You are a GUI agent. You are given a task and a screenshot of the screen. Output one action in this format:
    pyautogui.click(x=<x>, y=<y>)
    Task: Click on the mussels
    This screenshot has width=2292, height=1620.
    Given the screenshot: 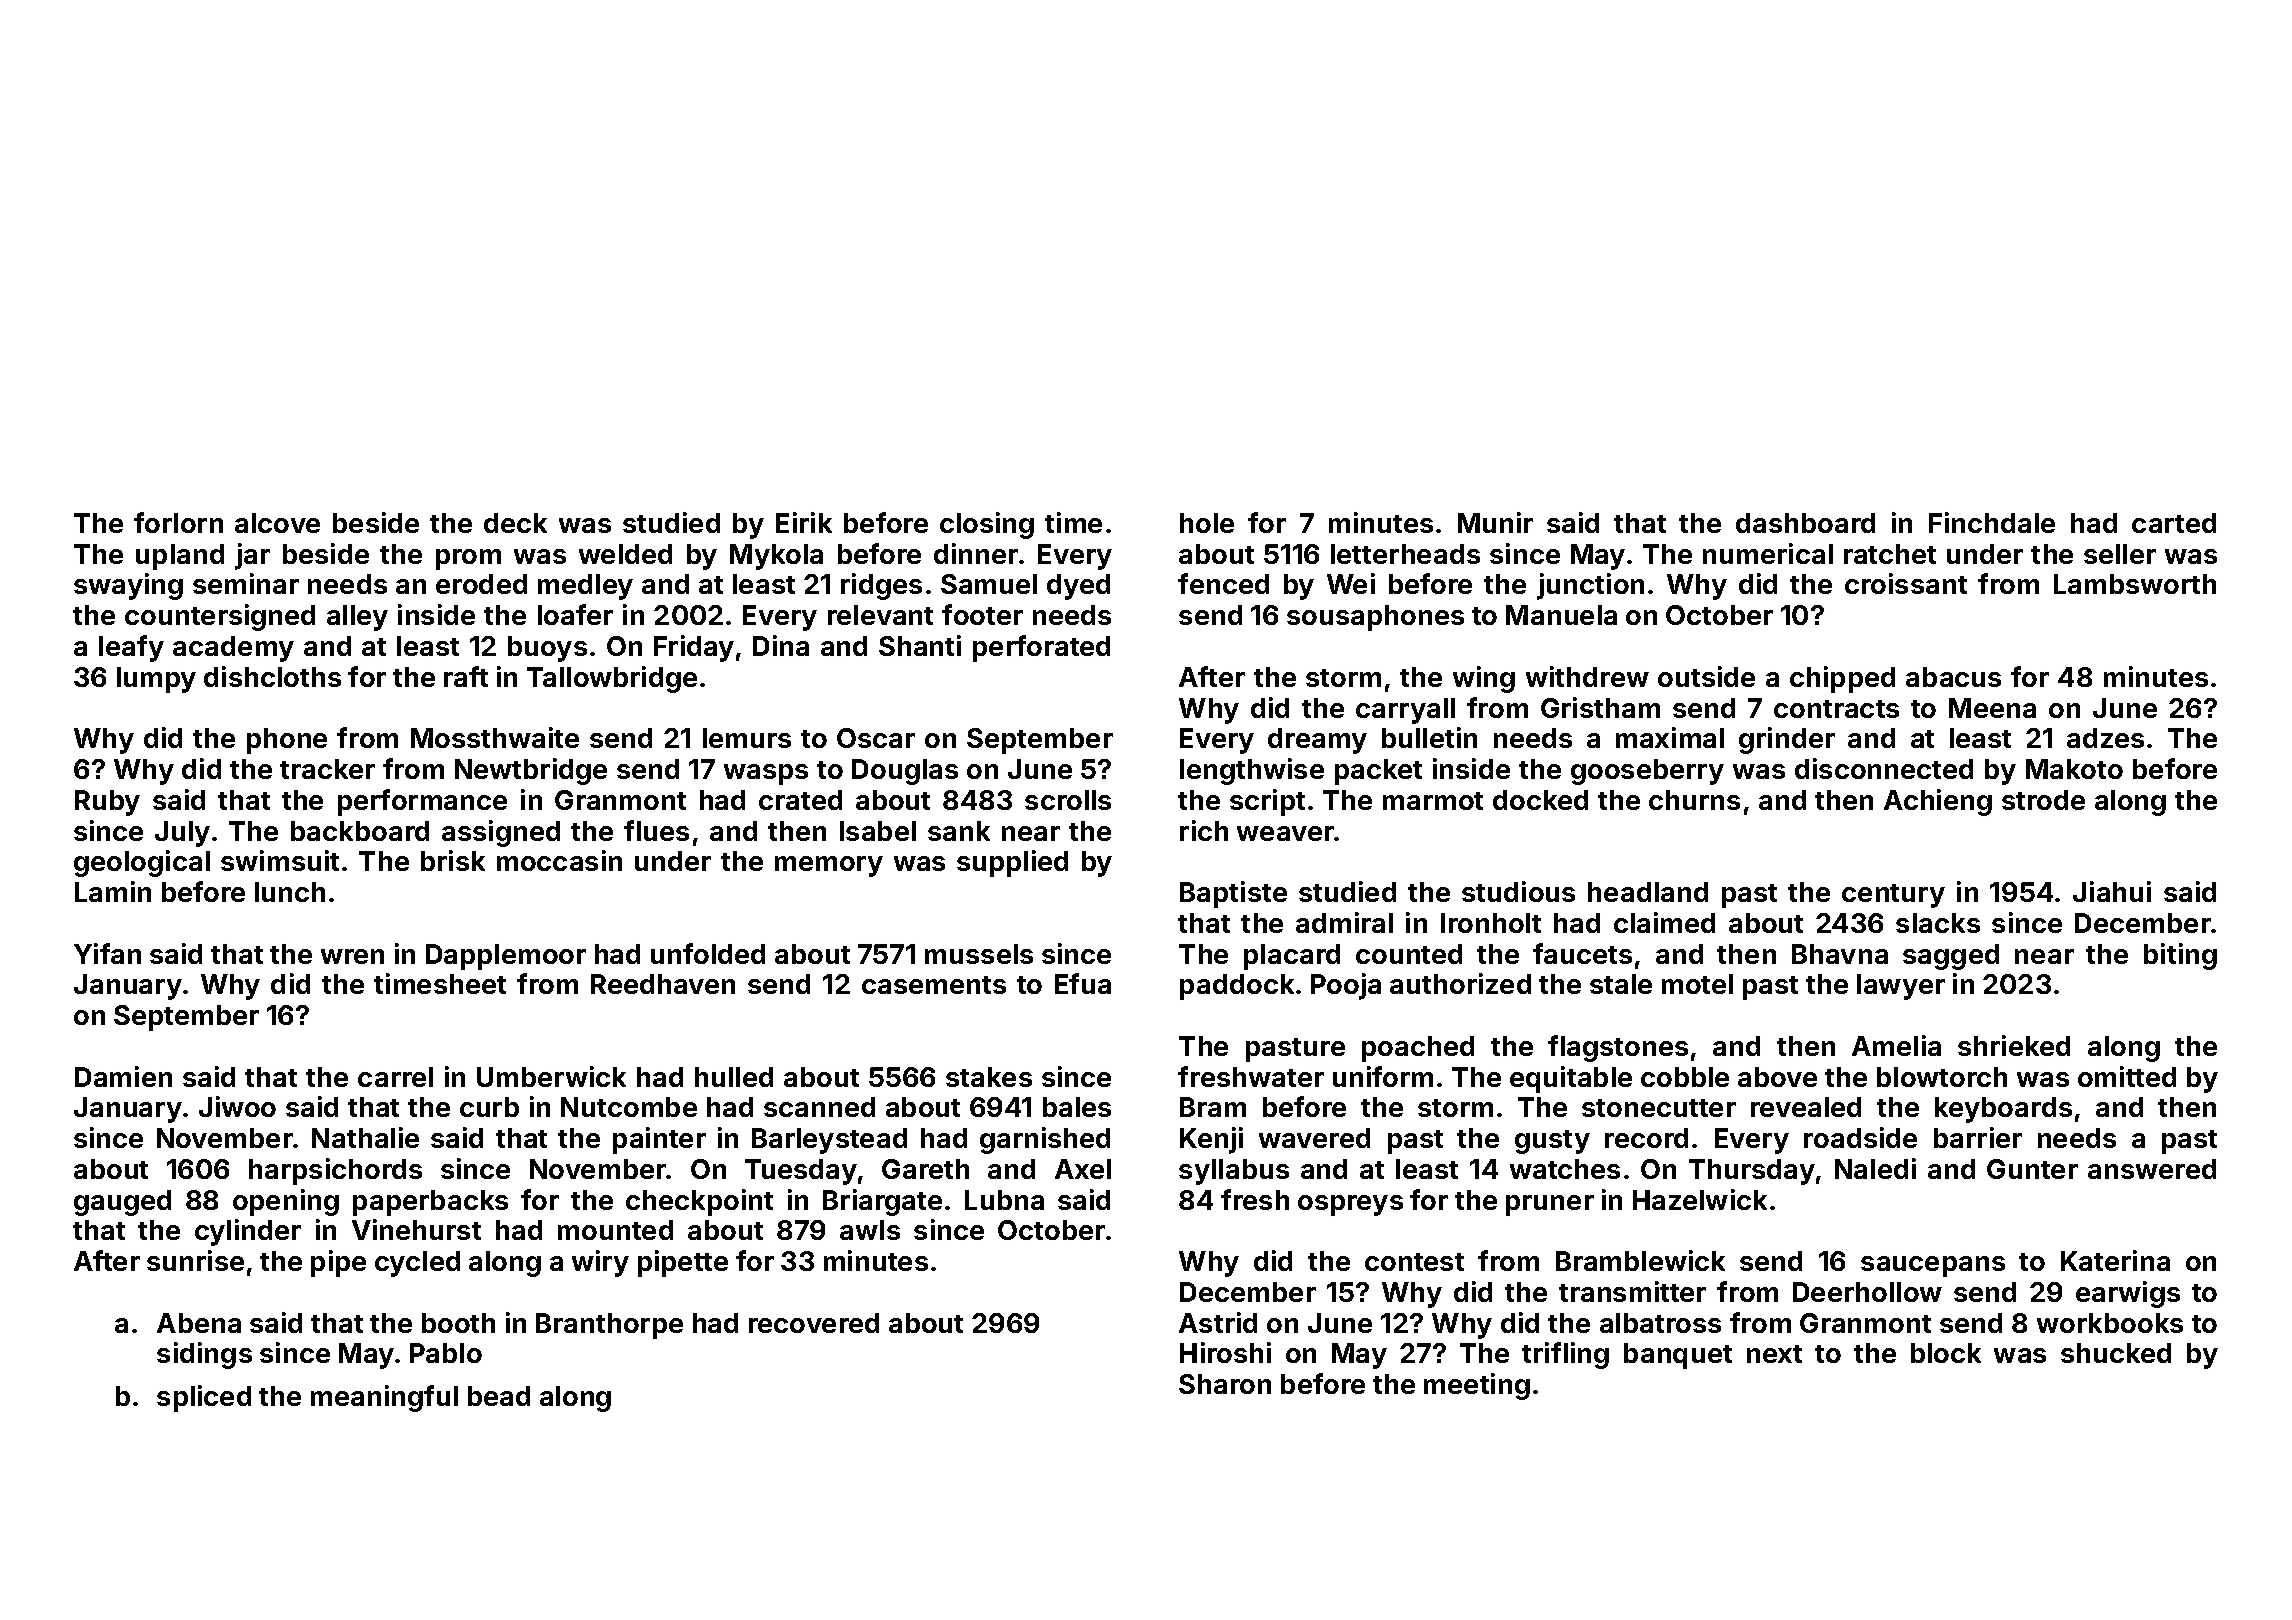 What is the action you would take?
    pyautogui.click(x=979, y=954)
